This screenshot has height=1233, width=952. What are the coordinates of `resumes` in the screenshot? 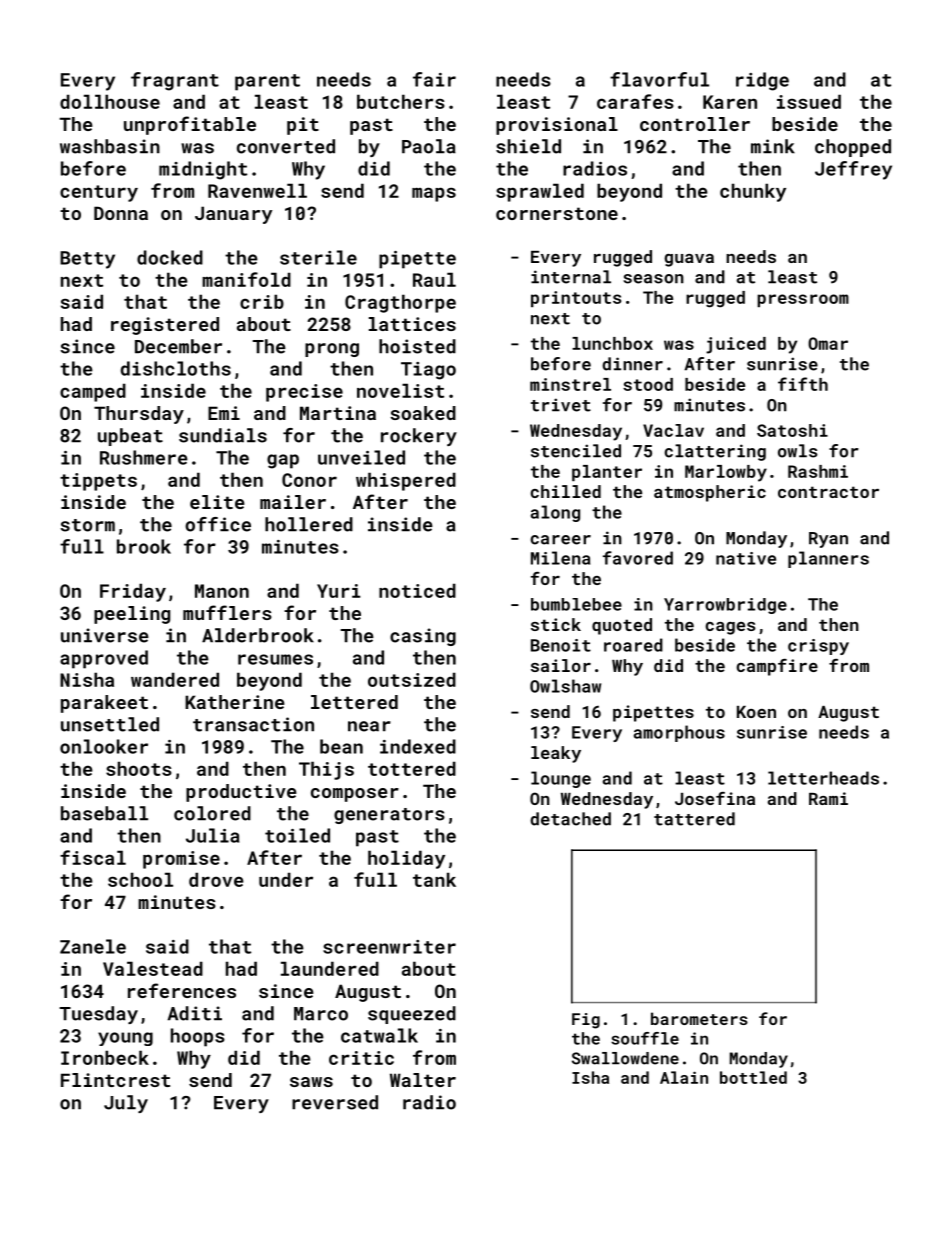 It's located at (275, 659).
